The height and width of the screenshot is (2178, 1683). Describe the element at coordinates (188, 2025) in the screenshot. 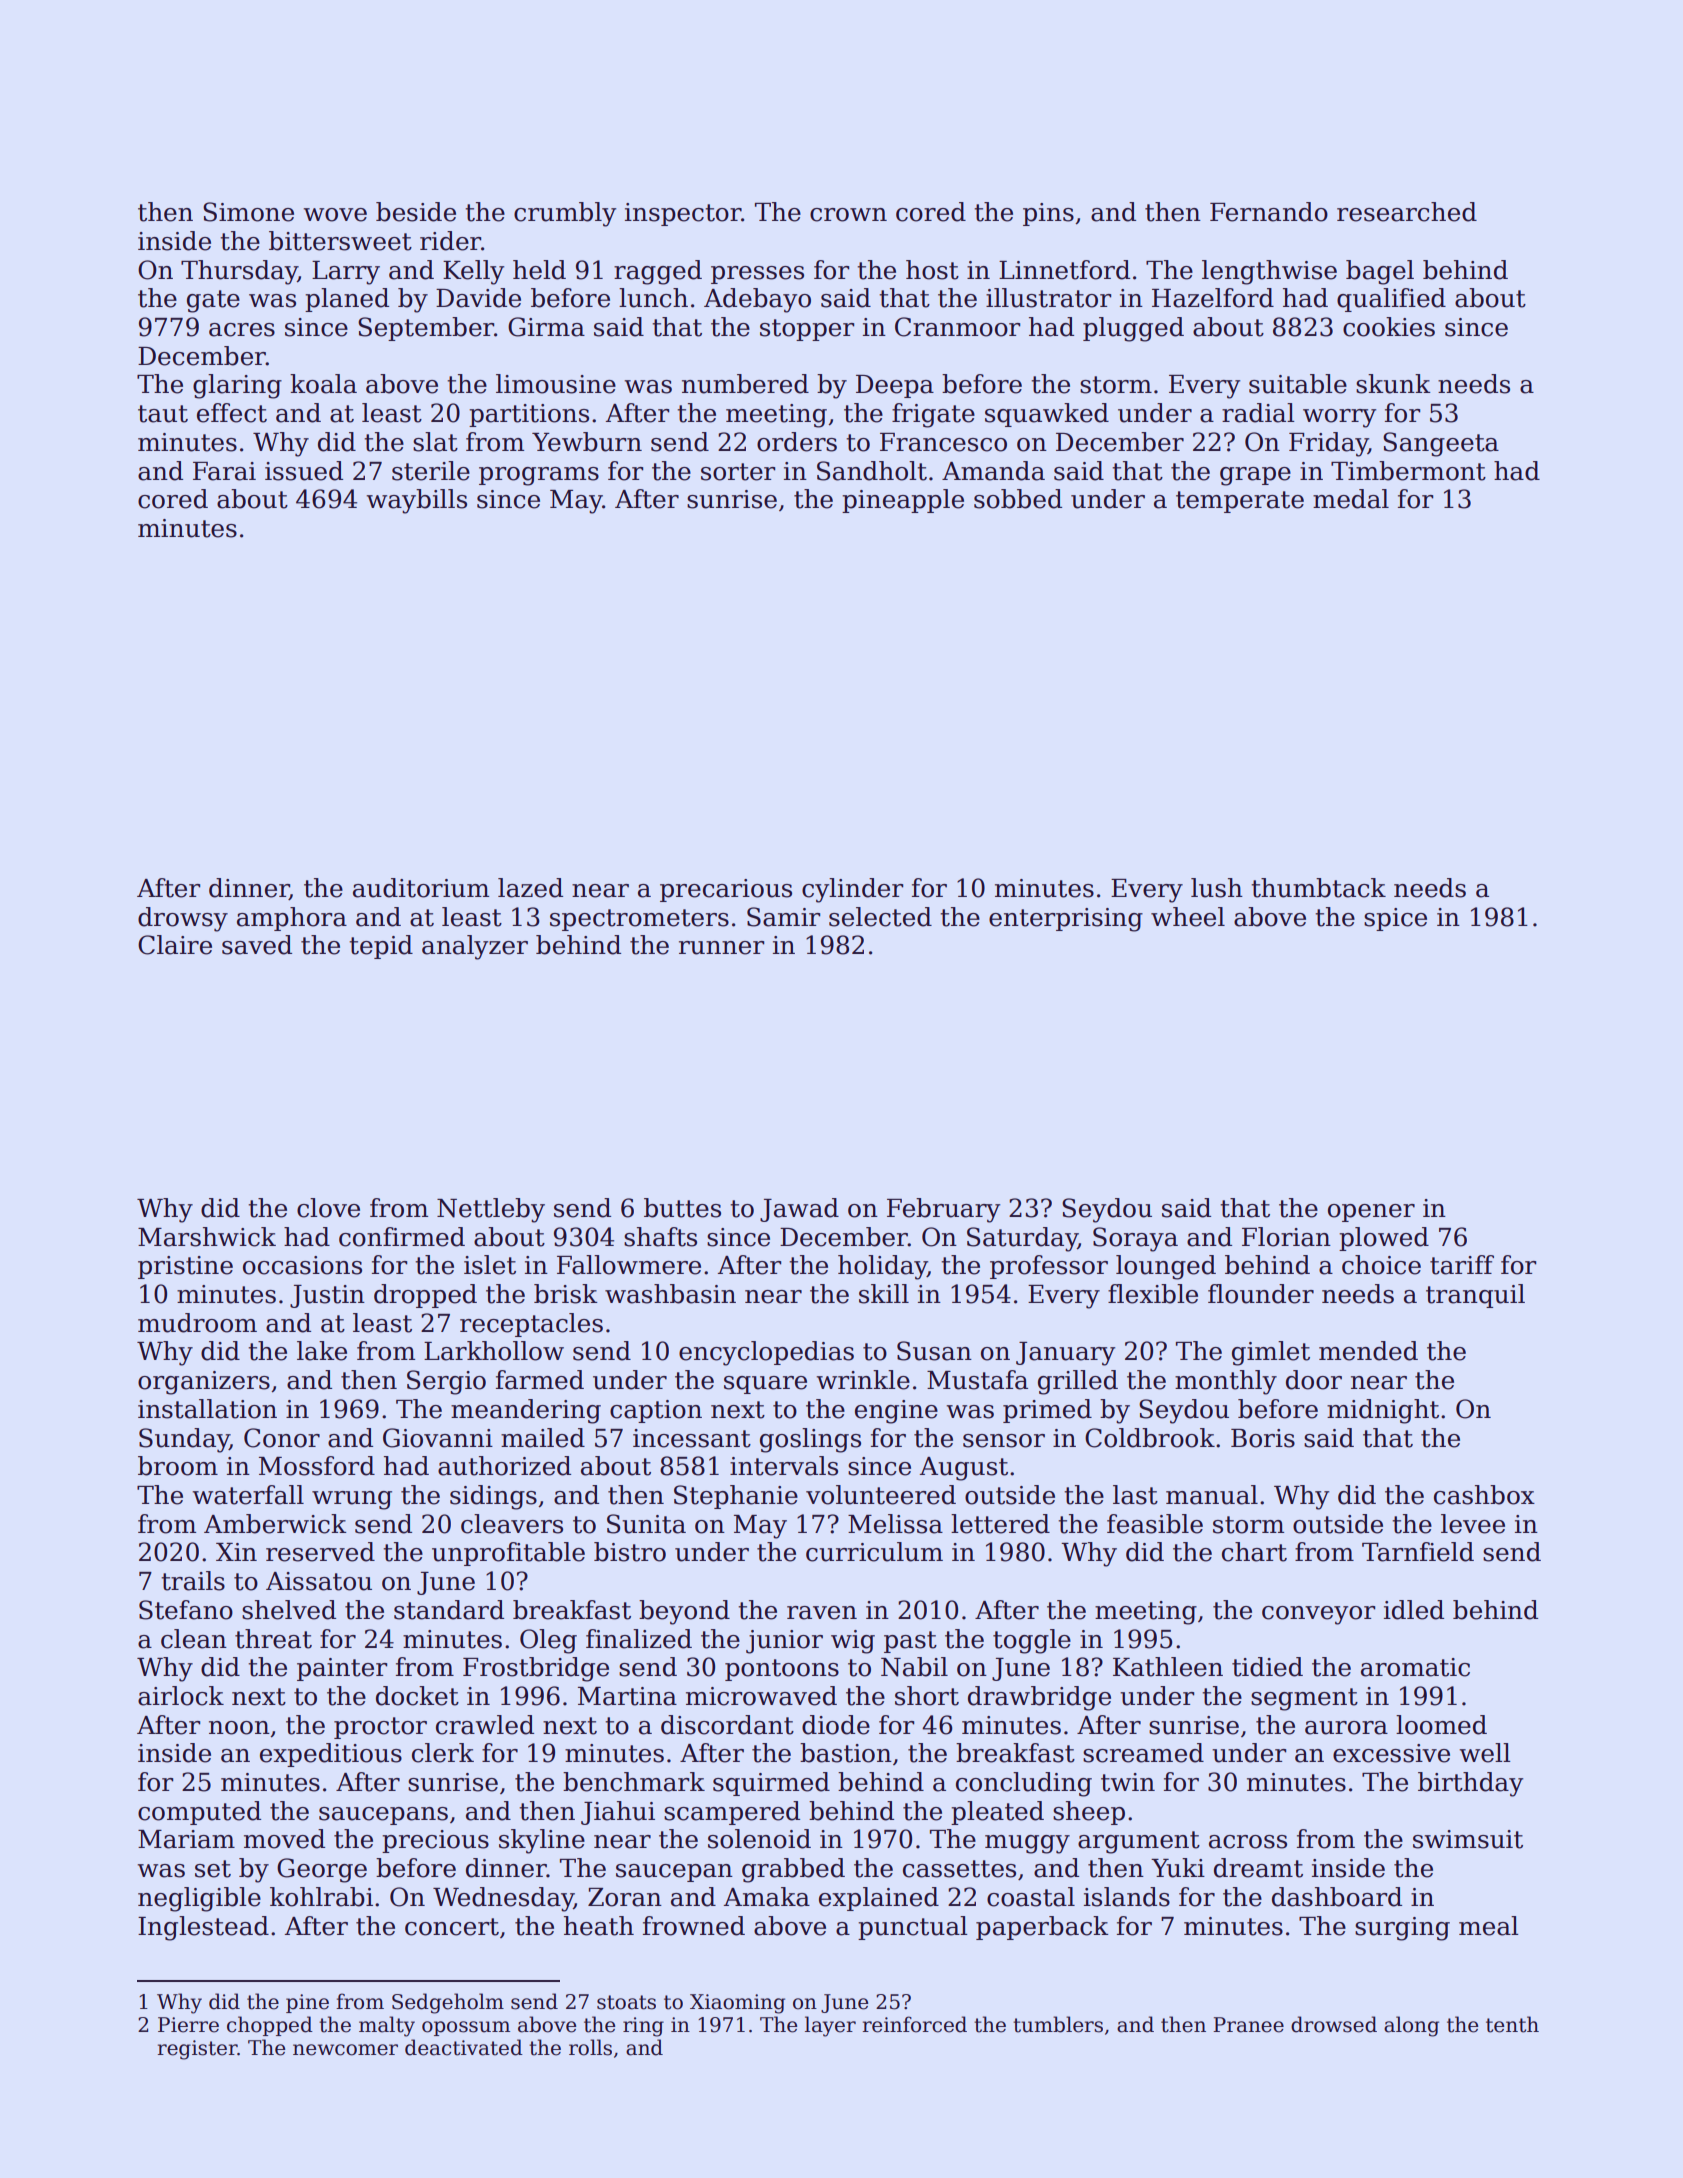

I see `Pierre` at that location.
